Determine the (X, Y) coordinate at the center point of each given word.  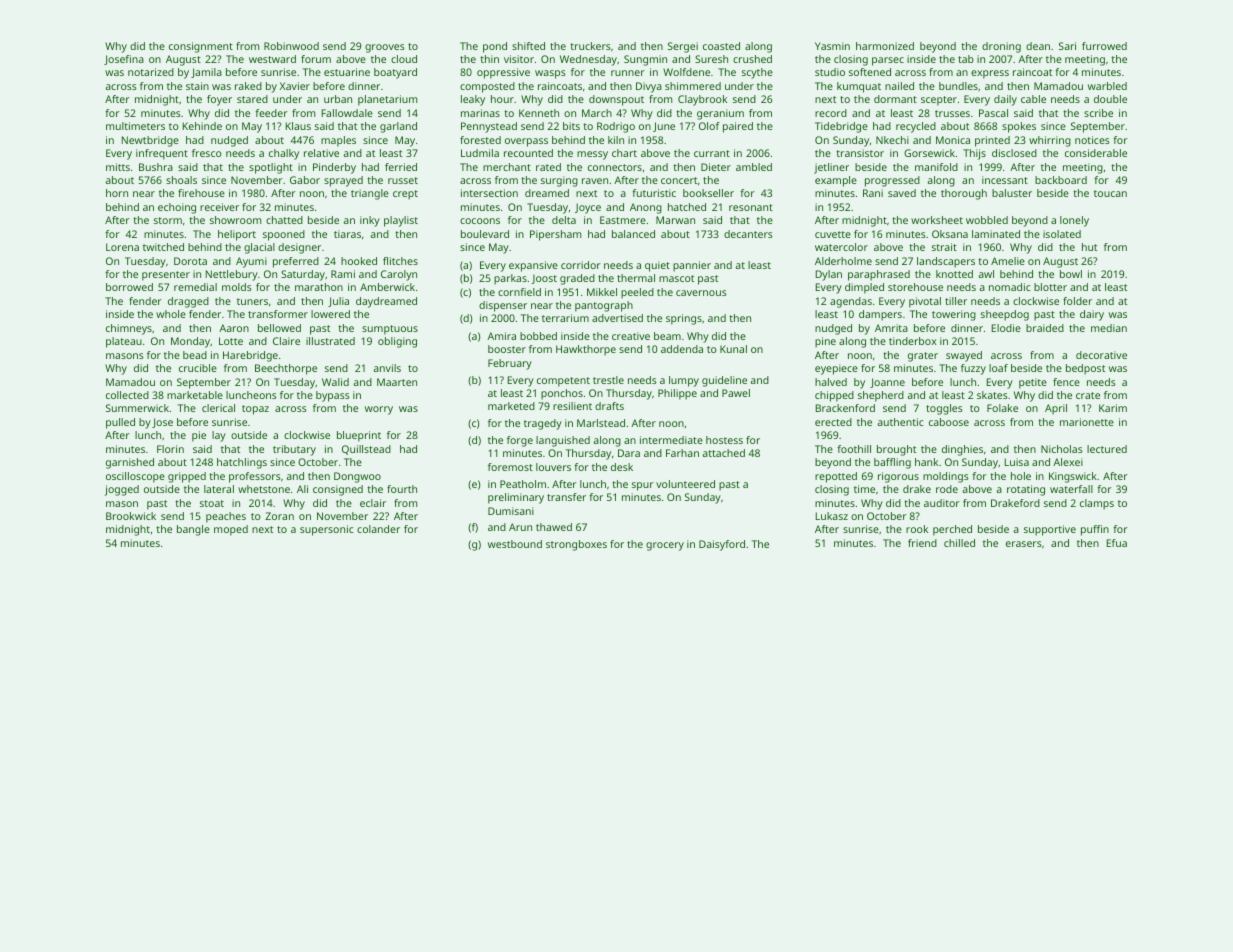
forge (520, 441)
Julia (338, 302)
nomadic (1010, 287)
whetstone (264, 489)
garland (398, 127)
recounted (528, 153)
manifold (936, 167)
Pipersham (555, 235)
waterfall (1071, 489)
